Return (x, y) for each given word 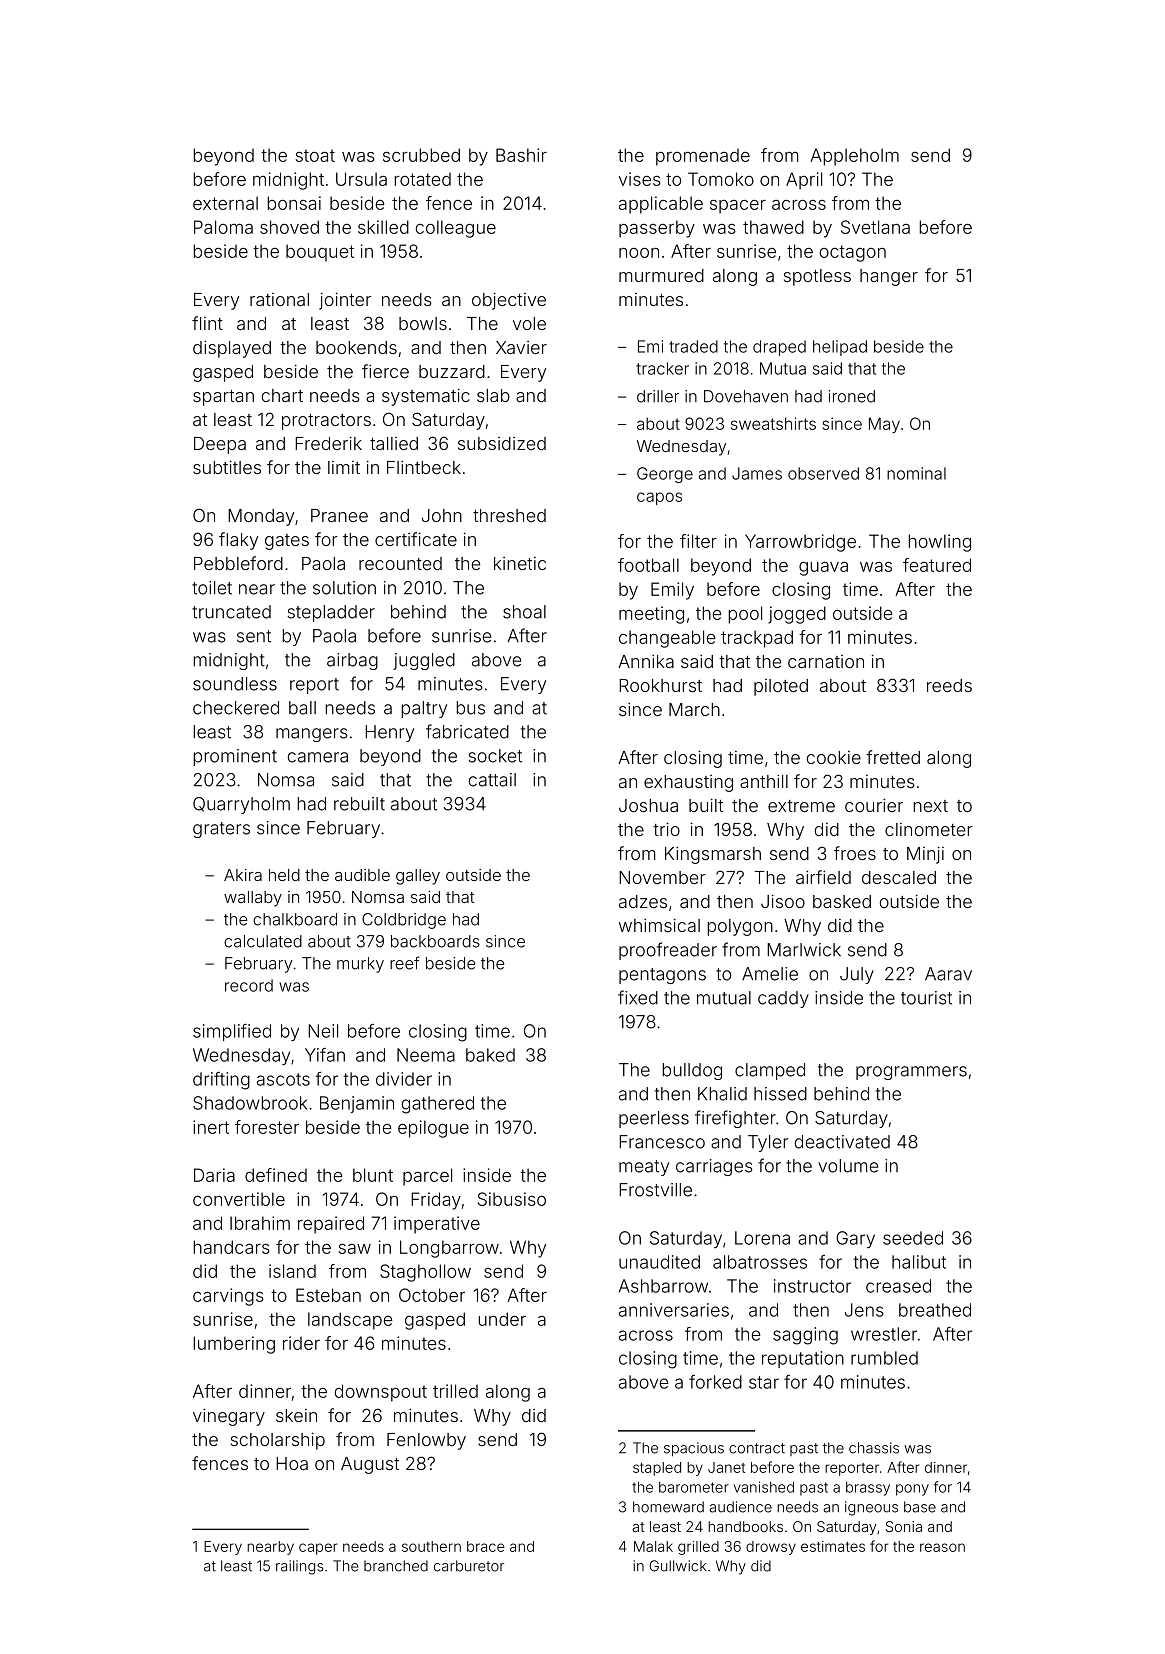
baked (490, 1055)
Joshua (648, 805)
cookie (834, 757)
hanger (889, 277)
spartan (223, 398)
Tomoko (721, 179)
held (284, 875)
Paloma (223, 227)
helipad (840, 348)
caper (318, 1549)
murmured (661, 275)
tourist (926, 998)
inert (211, 1127)
